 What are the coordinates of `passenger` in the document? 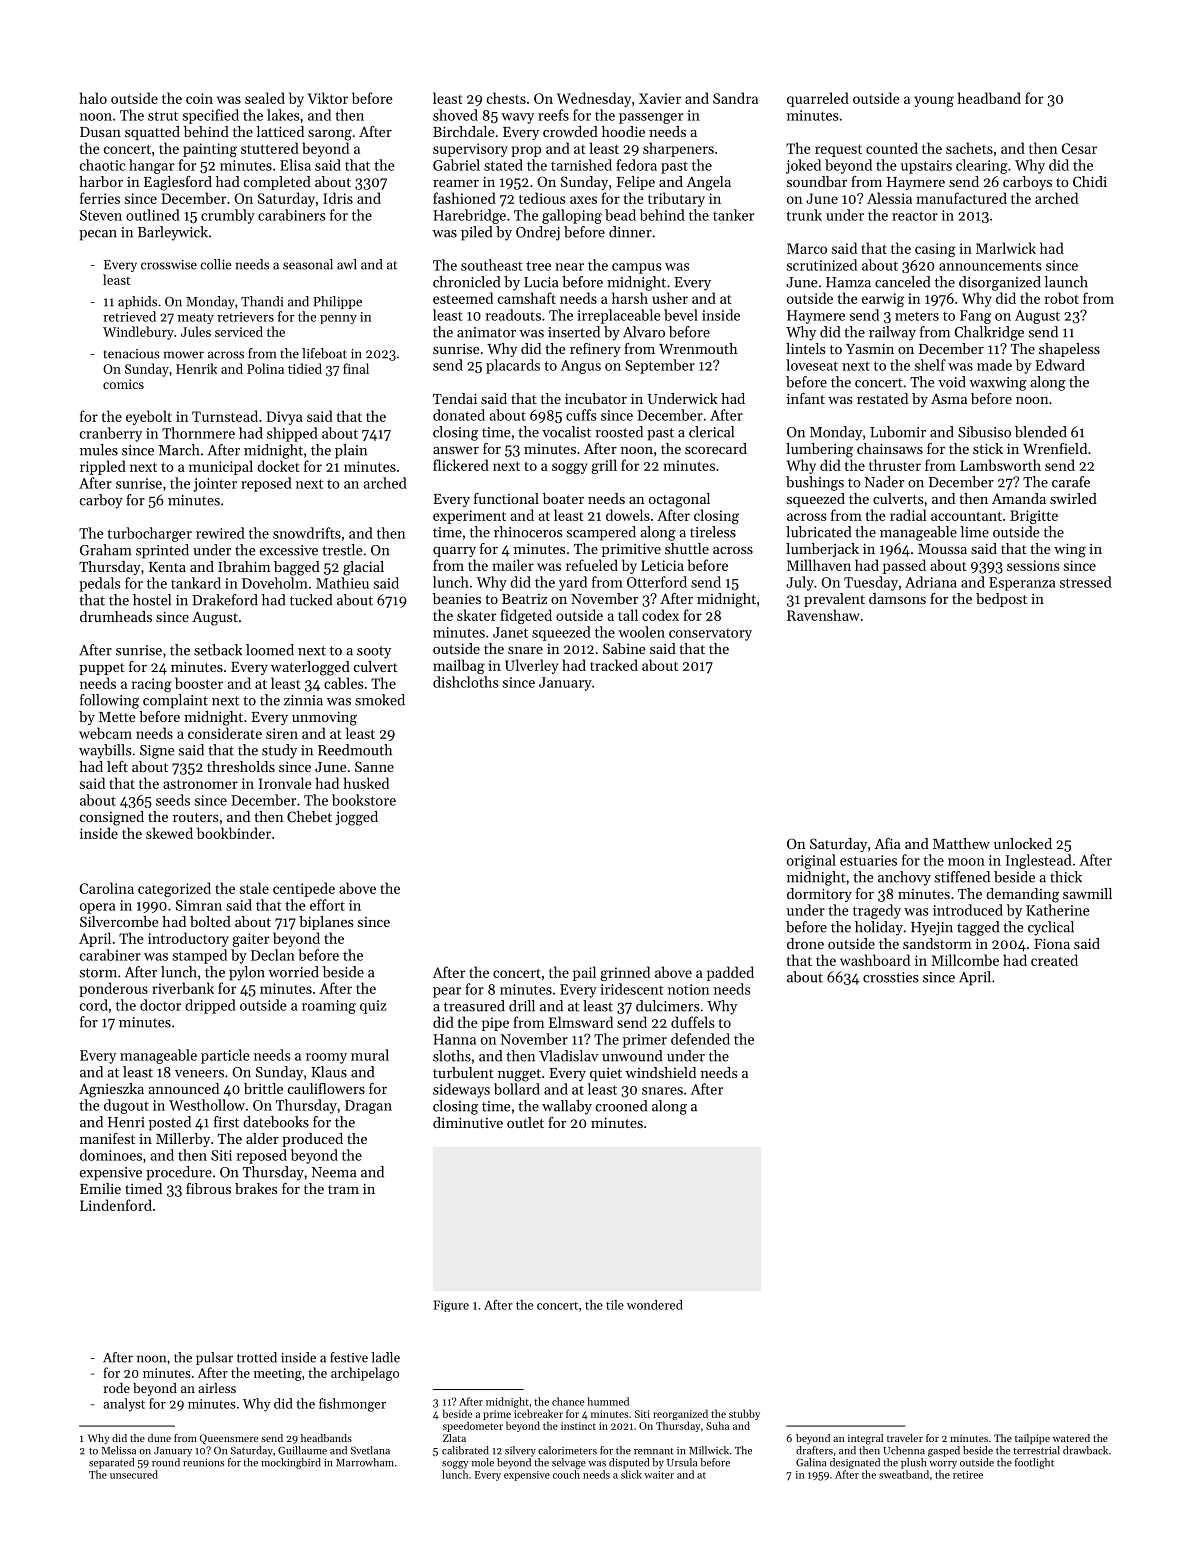 It's located at (651, 118).
